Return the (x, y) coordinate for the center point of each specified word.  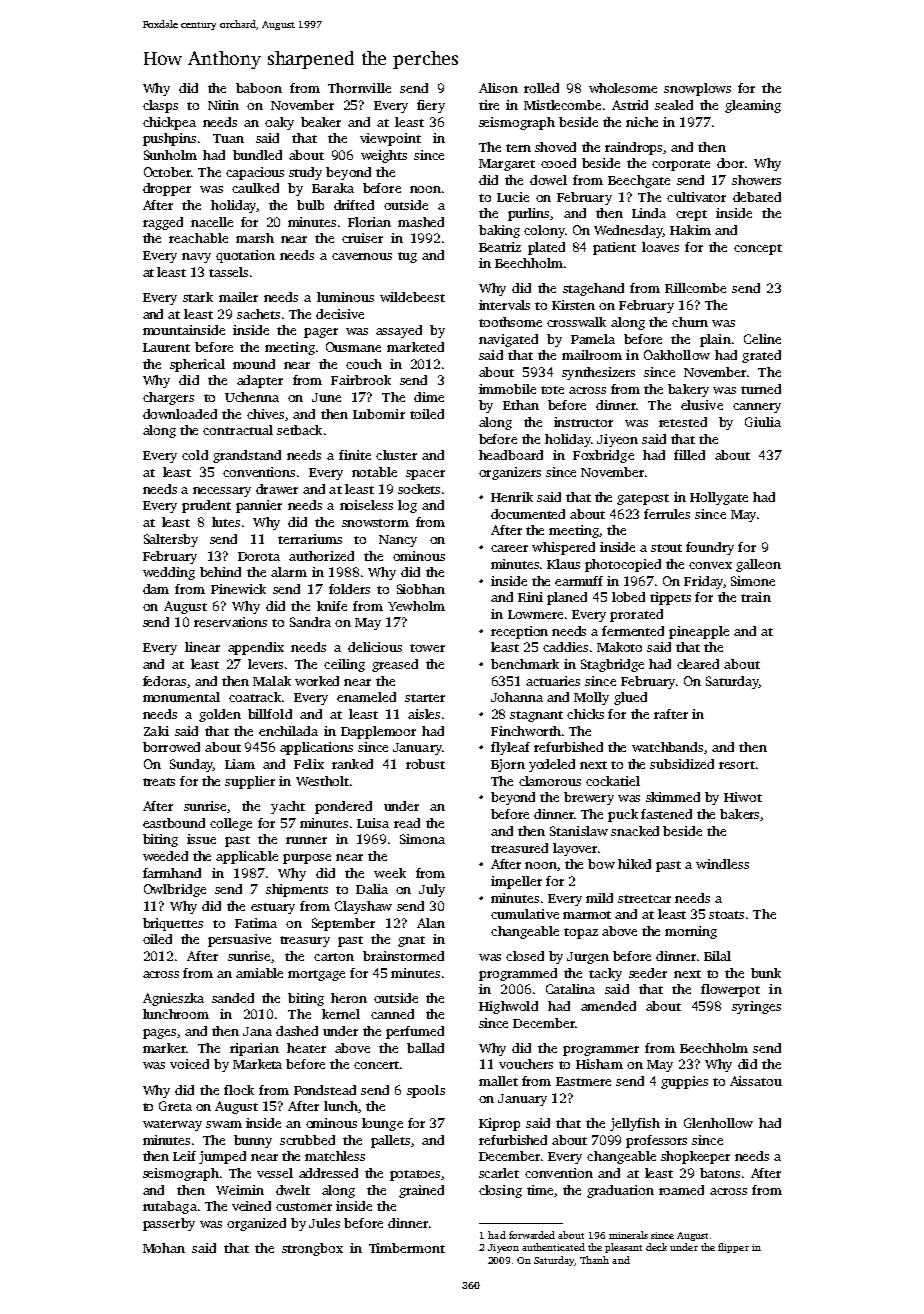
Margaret (507, 165)
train (756, 597)
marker (164, 1048)
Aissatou (756, 1081)
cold (195, 455)
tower (427, 648)
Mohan (164, 1248)
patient (614, 248)
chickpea (169, 123)
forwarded (532, 1235)
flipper (733, 1248)
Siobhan (421, 589)
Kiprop (499, 1124)
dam (156, 589)
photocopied (623, 565)
